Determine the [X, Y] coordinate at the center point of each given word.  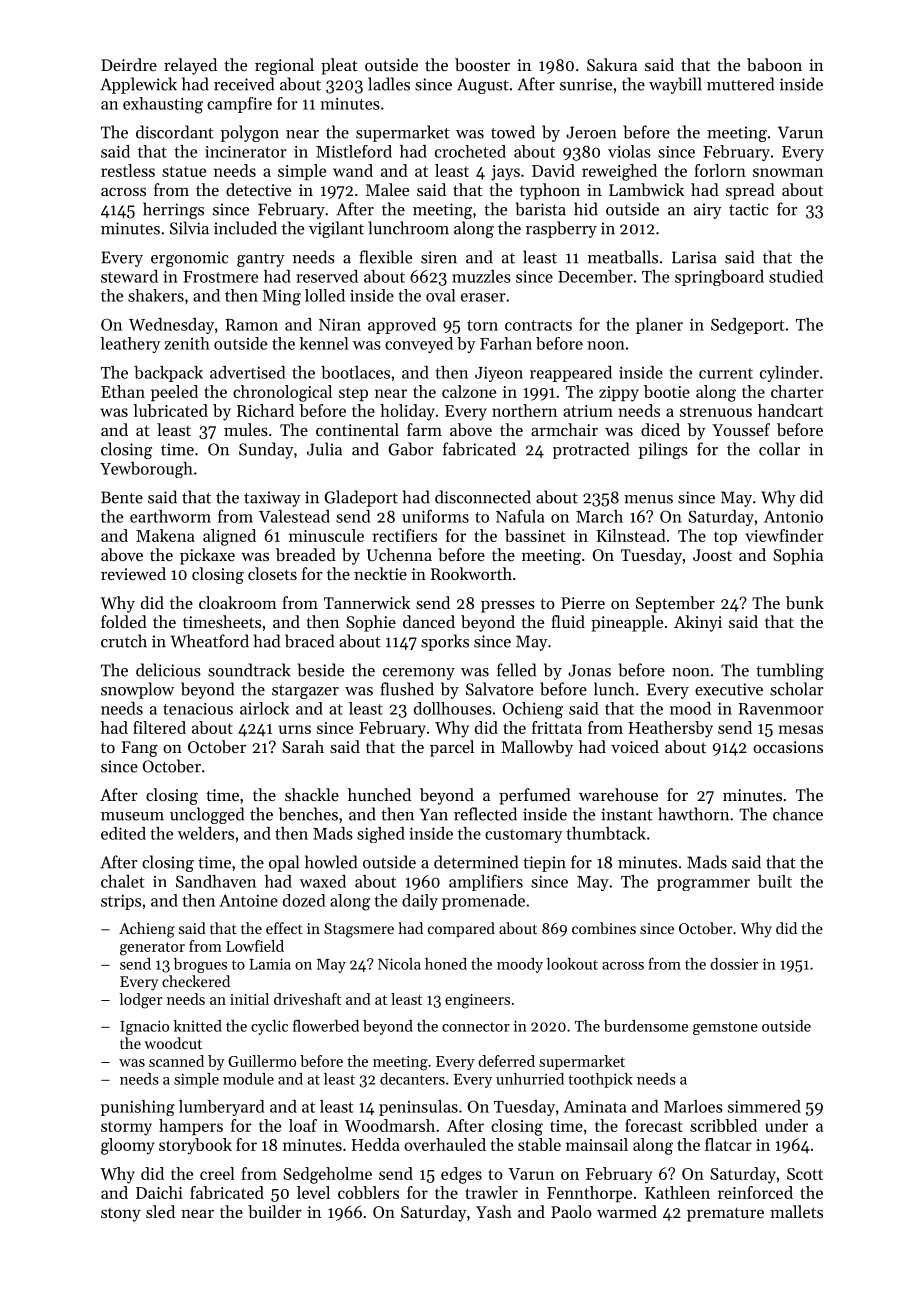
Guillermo [262, 1061]
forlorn [720, 170]
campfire [239, 105]
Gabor [410, 449]
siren [439, 257]
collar [779, 449]
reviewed [133, 573]
